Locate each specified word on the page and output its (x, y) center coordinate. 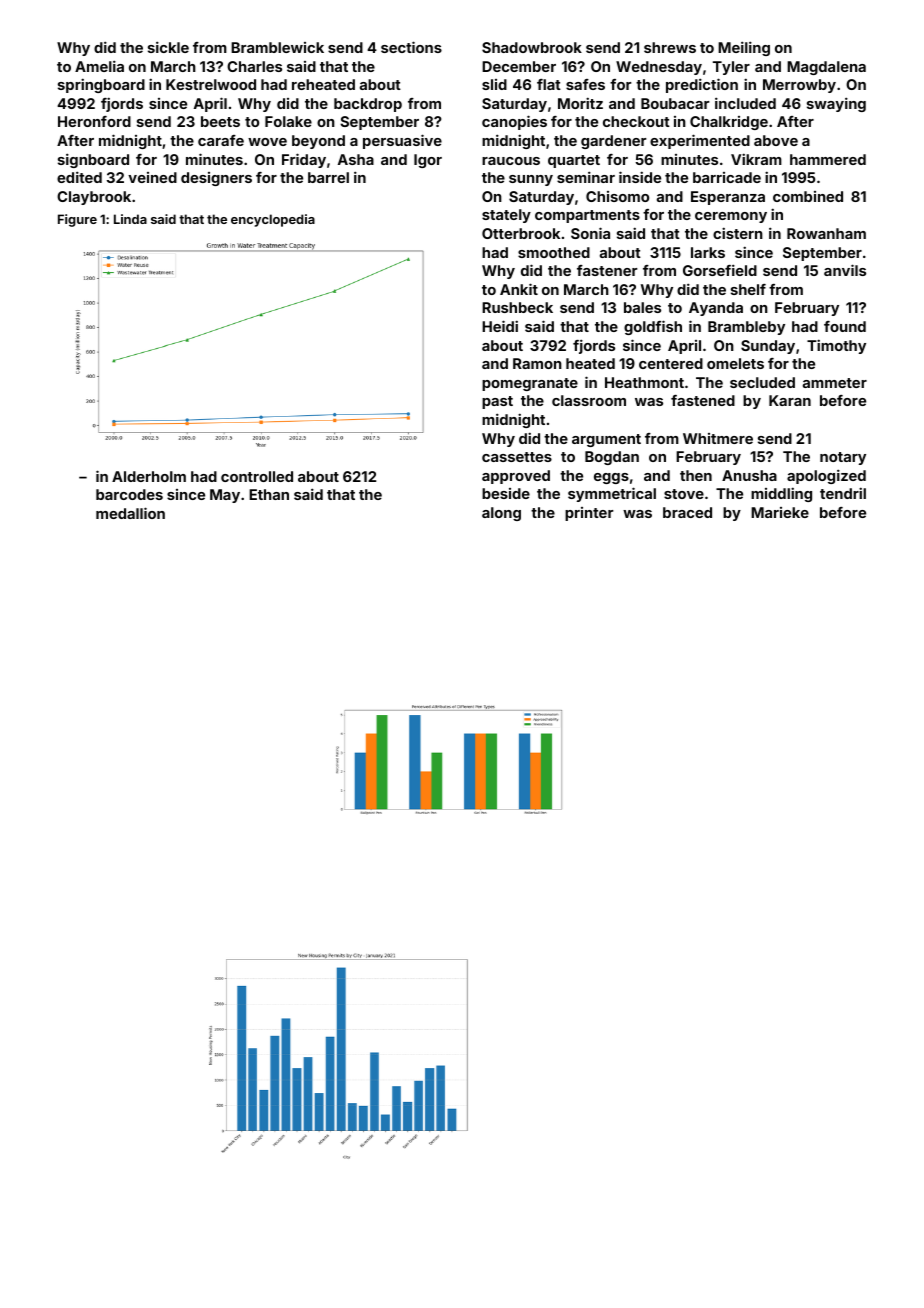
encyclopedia (273, 220)
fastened (703, 400)
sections (411, 47)
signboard (93, 160)
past (497, 402)
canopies (514, 122)
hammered (828, 159)
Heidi (500, 326)
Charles (254, 66)
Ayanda (716, 309)
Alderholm (149, 476)
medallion (130, 513)
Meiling (744, 48)
